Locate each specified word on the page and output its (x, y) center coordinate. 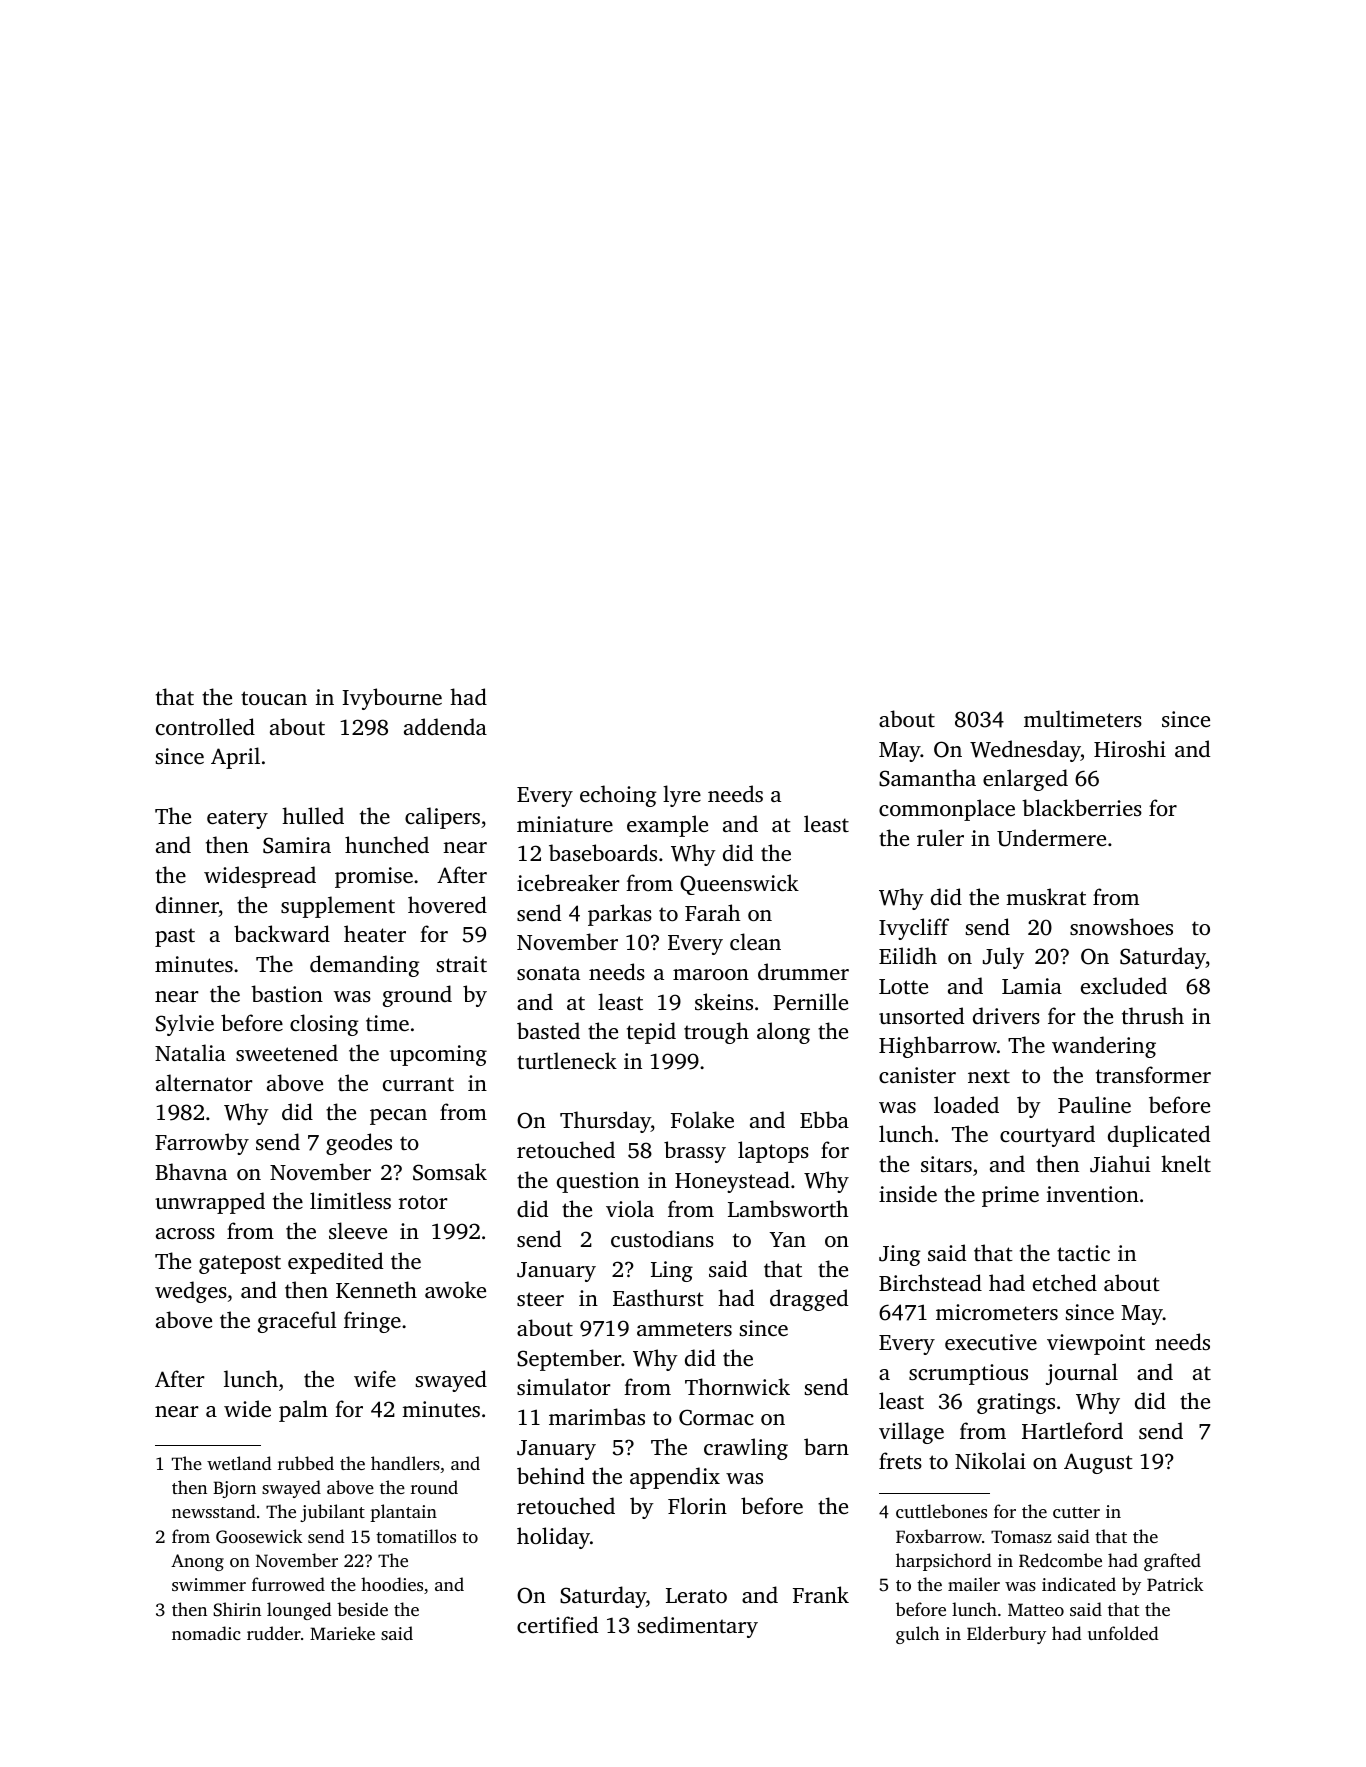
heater (375, 933)
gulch (917, 1635)
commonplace (947, 810)
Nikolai (990, 1460)
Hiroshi (1130, 748)
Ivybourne (392, 699)
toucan (274, 698)
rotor (423, 1202)
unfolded (1123, 1633)
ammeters (684, 1329)
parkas (620, 915)
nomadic (206, 1633)
